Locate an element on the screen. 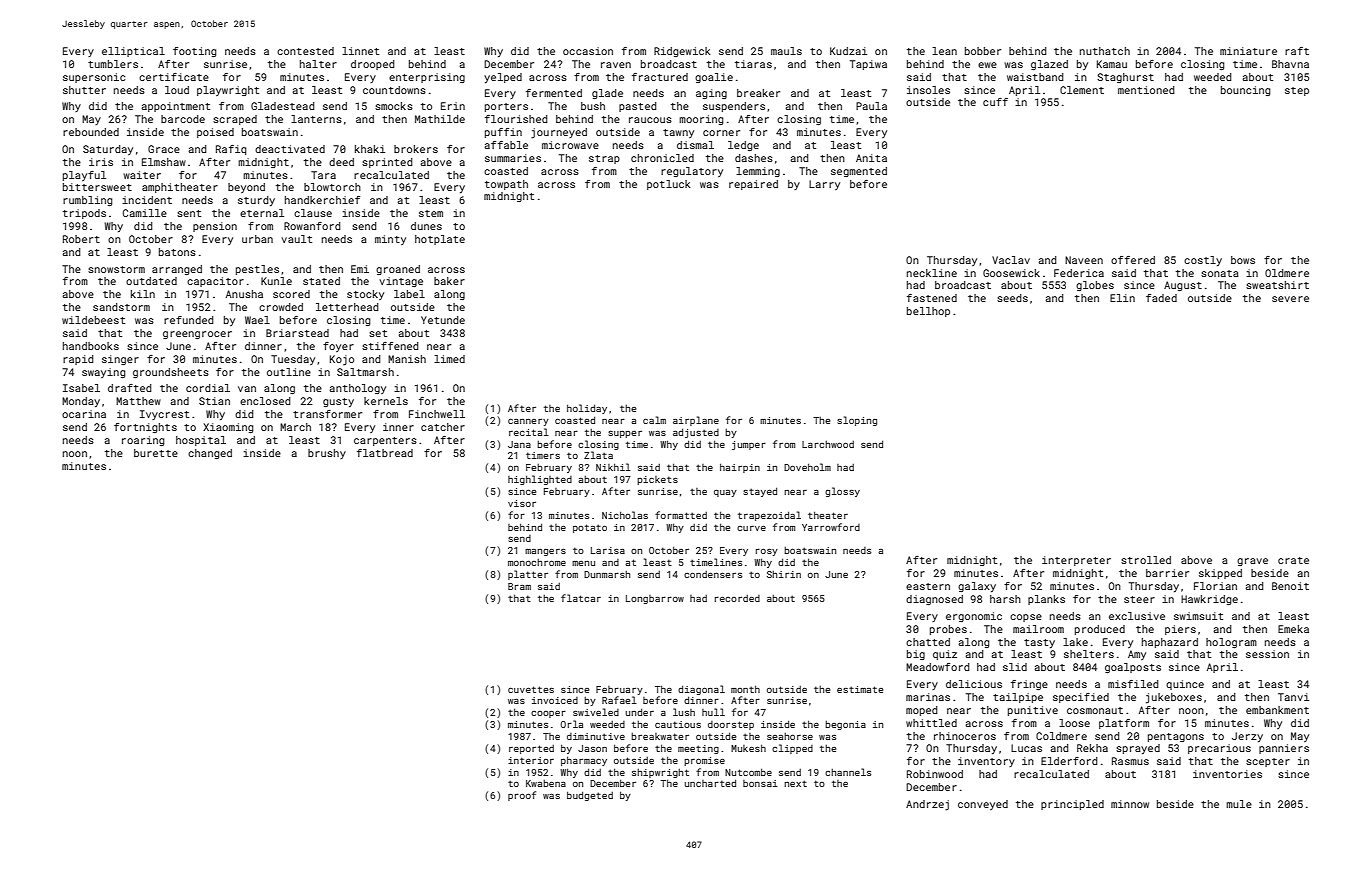 This screenshot has height=887, width=1372. contested is located at coordinates (305, 51).
